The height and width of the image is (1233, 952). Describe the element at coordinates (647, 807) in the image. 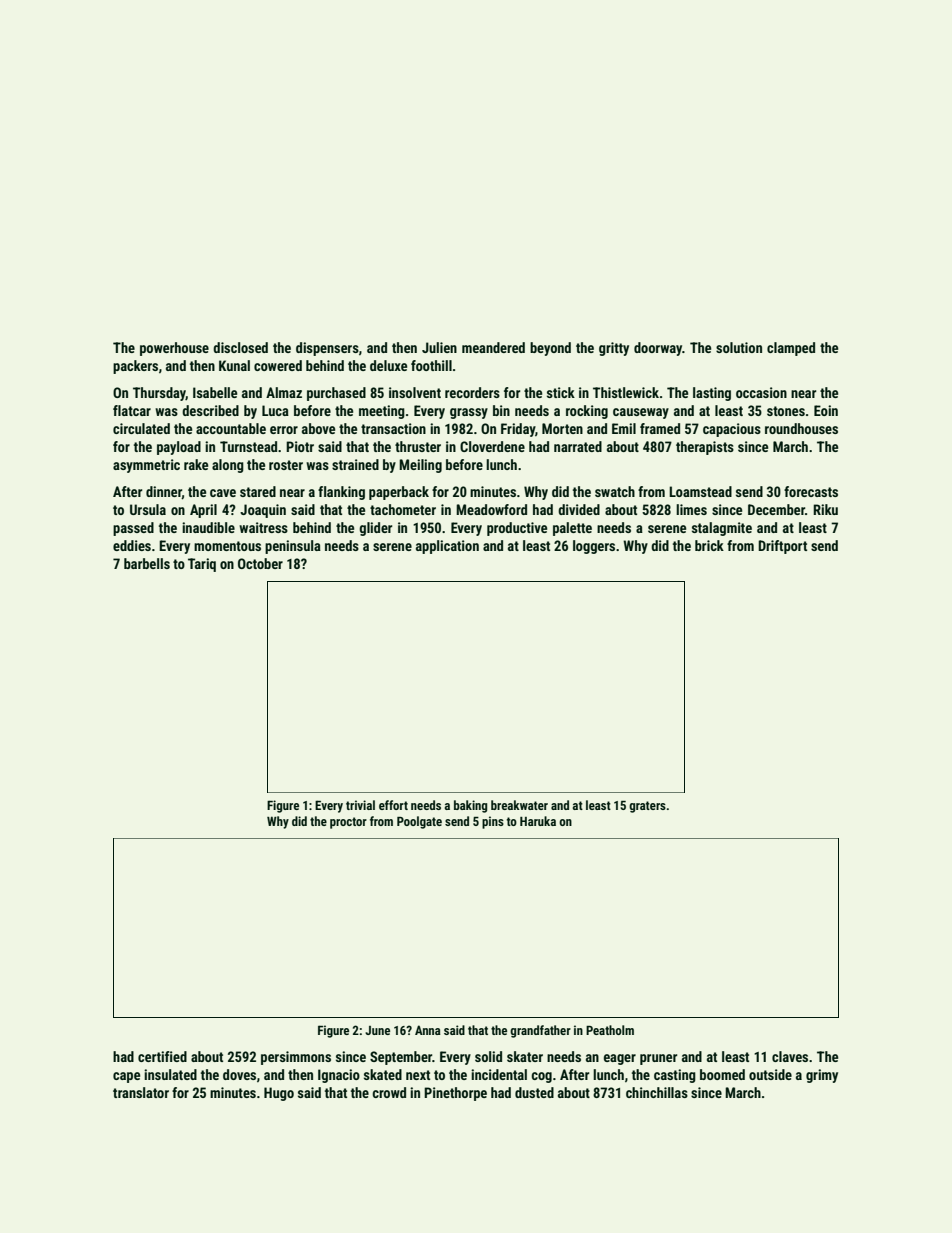

I see `graters` at that location.
